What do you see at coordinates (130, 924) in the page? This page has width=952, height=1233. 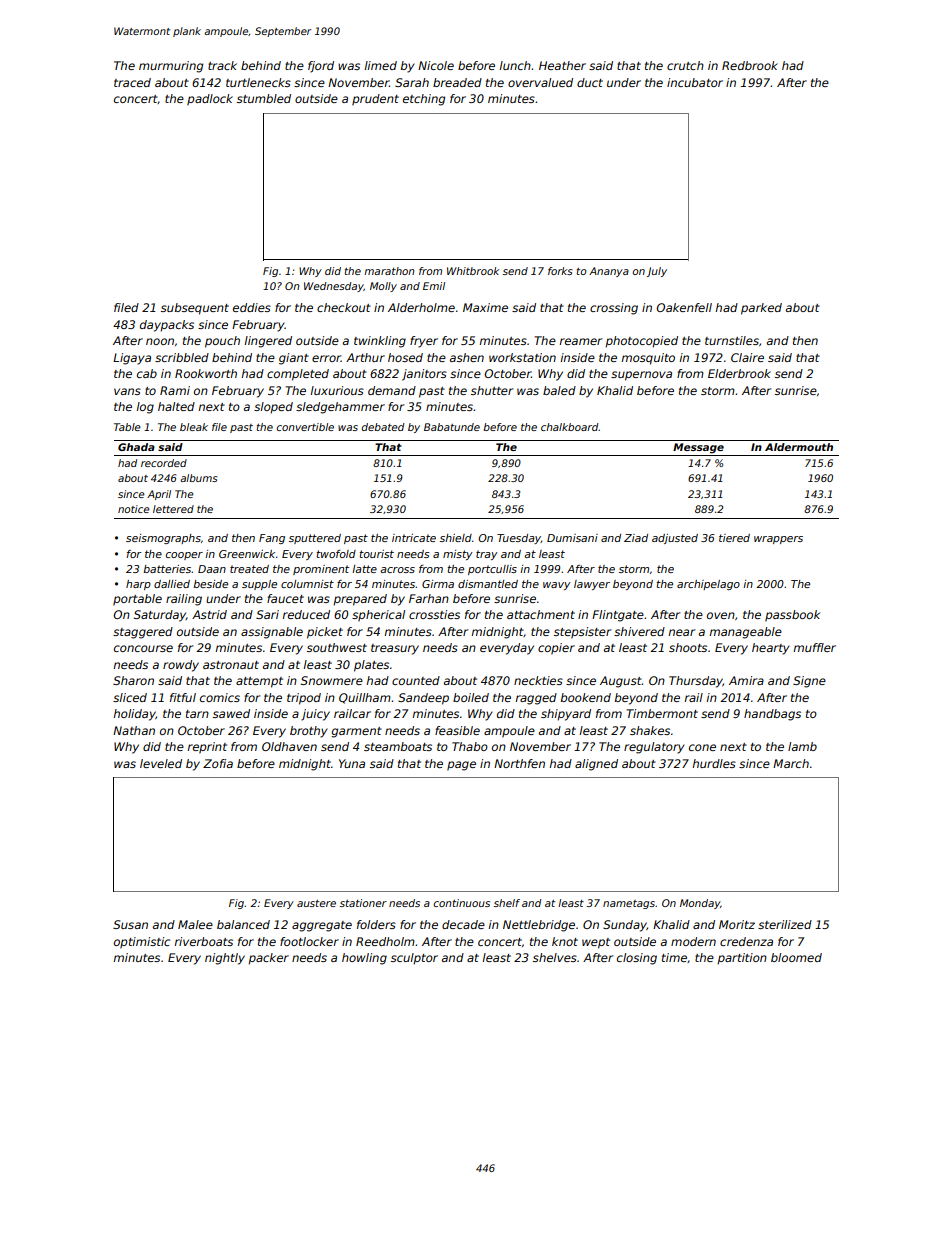 I see `Susan` at bounding box center [130, 924].
